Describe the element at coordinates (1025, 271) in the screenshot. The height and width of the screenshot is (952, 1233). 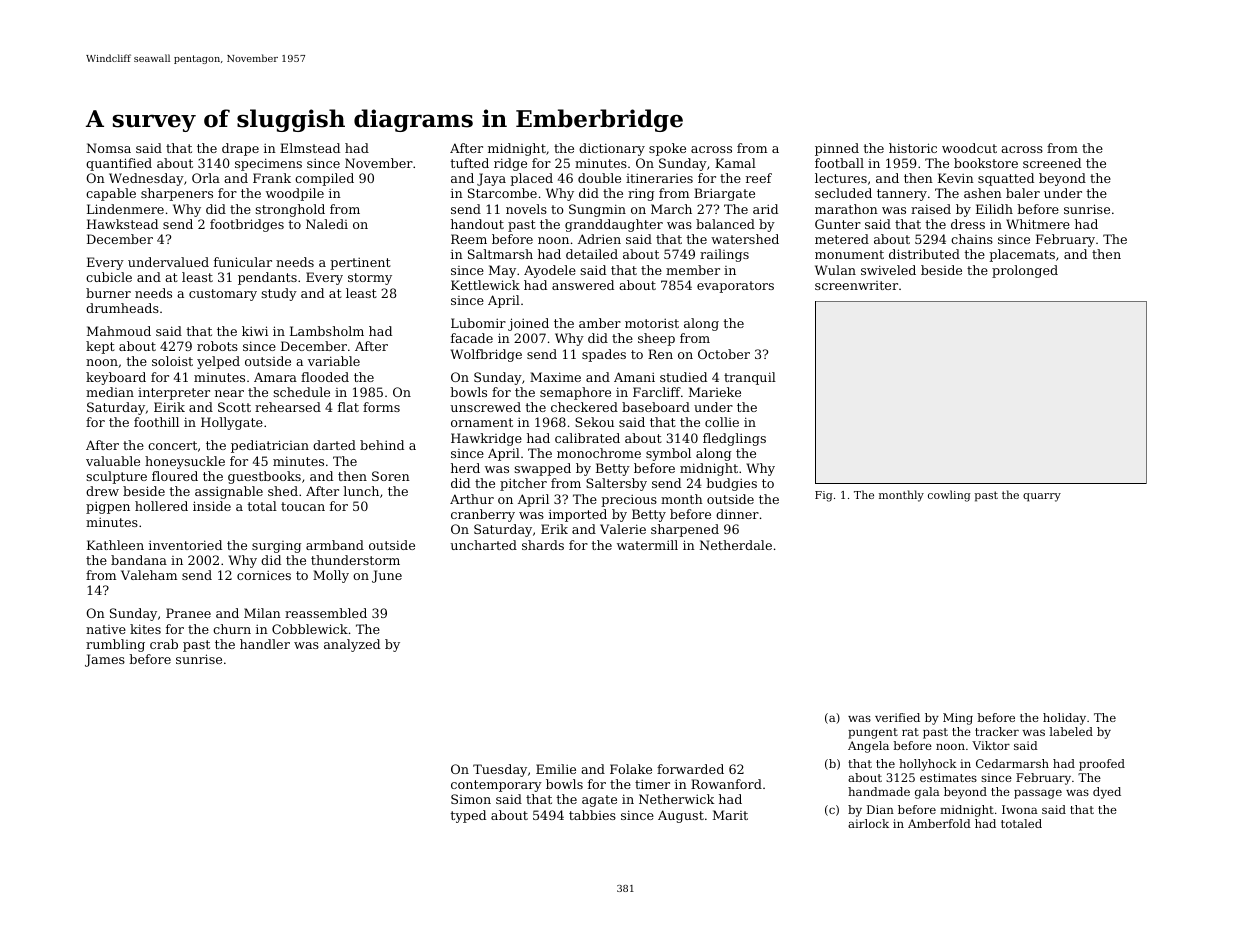
I see `prolonged` at that location.
